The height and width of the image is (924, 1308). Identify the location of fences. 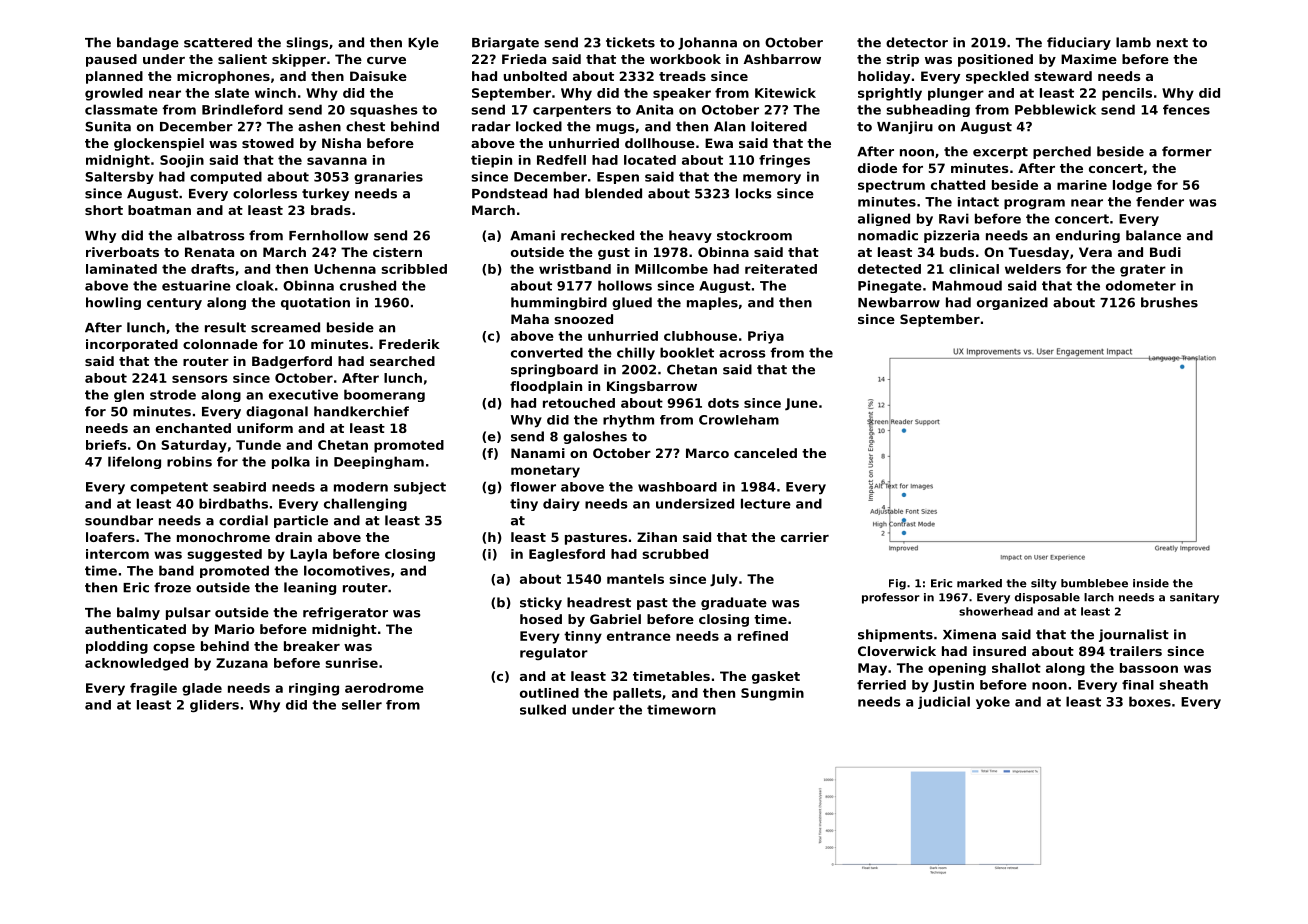
(1186, 109).
